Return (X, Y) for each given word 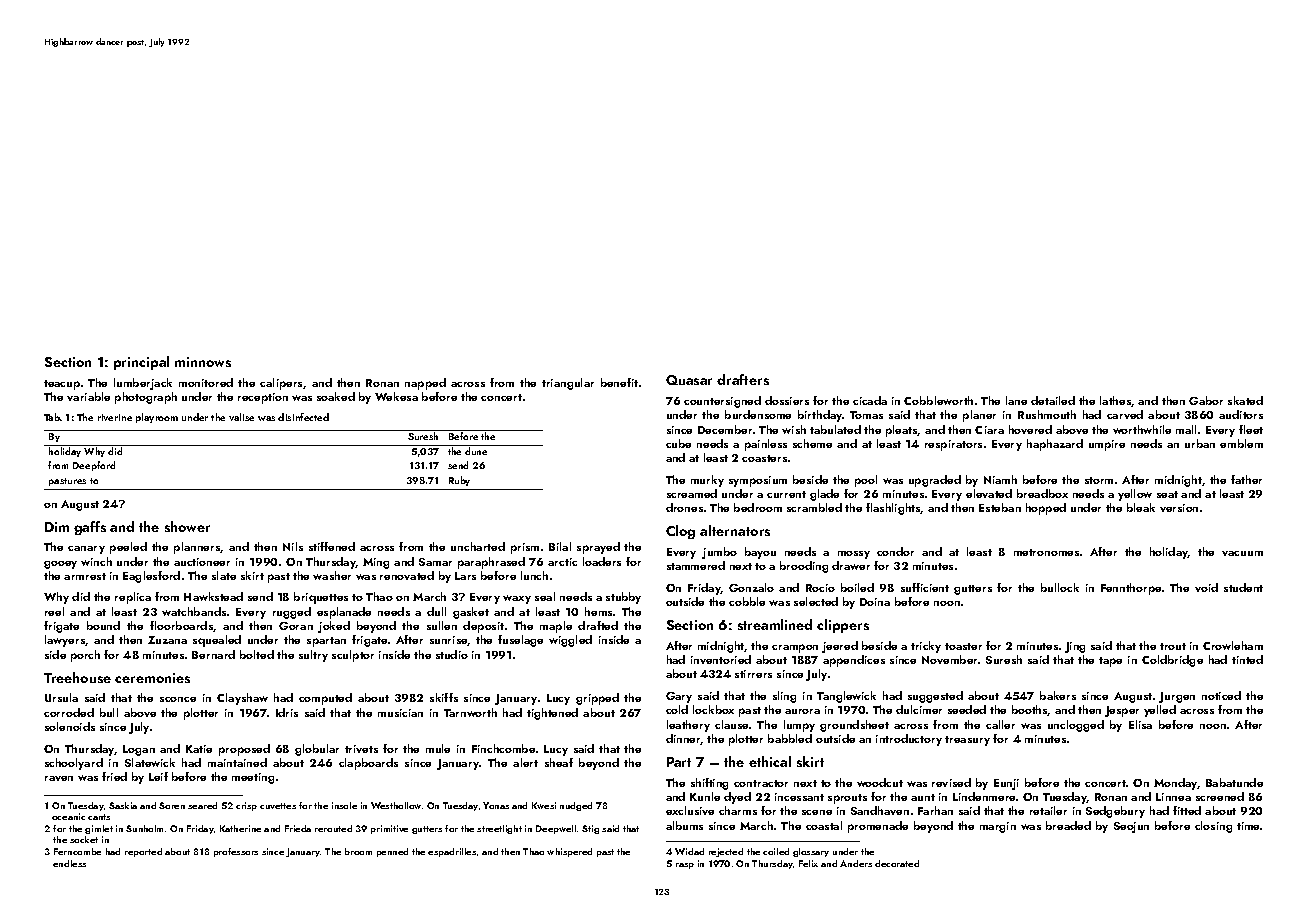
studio (452, 654)
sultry (313, 656)
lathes (1115, 400)
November (950, 659)
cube (678, 443)
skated (1245, 400)
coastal (824, 825)
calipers (281, 384)
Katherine (240, 828)
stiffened (332, 546)
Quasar (689, 380)
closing (1213, 827)
